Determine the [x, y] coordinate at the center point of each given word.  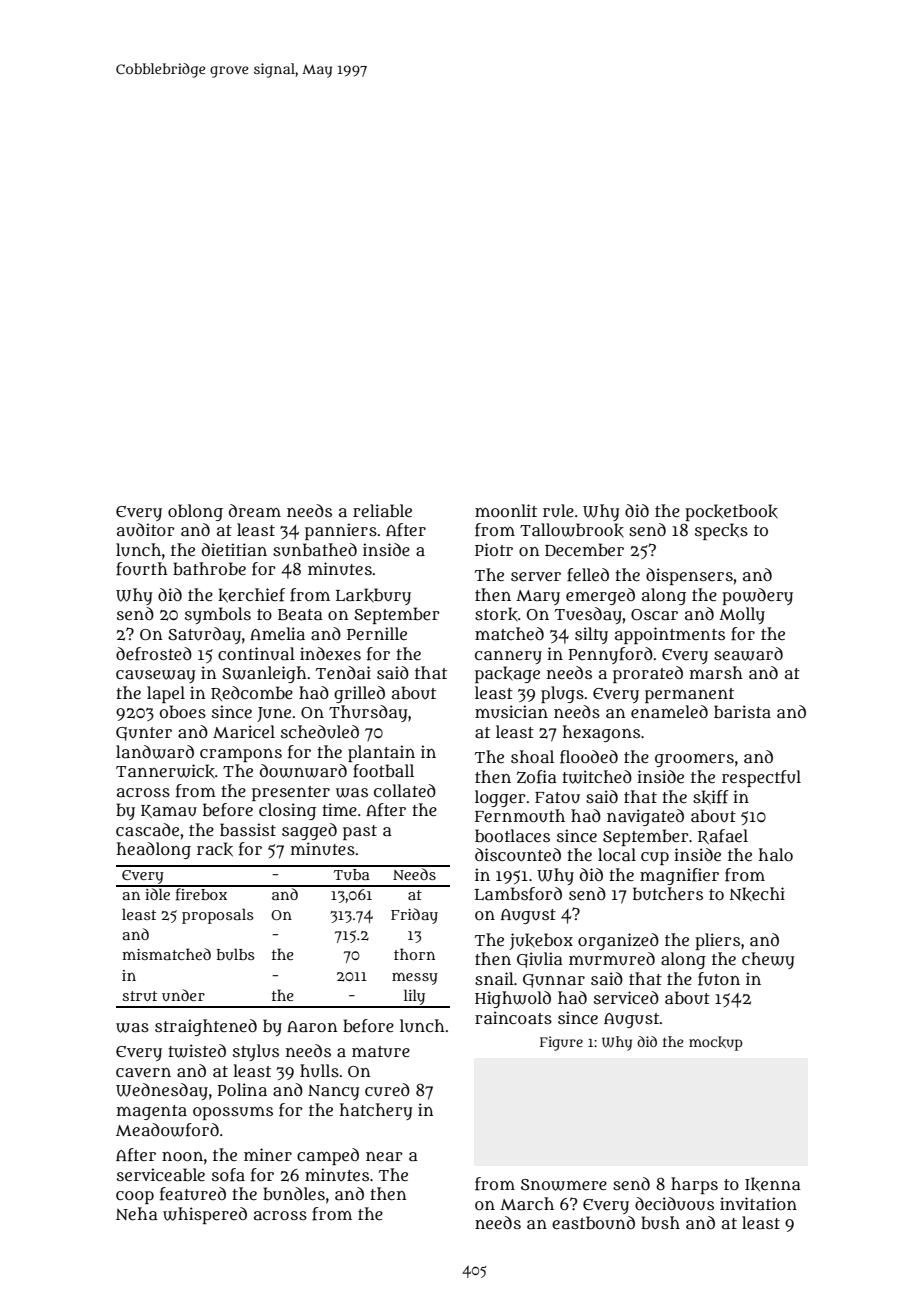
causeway [156, 676]
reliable [382, 510]
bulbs [235, 954]
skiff [711, 797]
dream [255, 510]
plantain [381, 753]
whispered [205, 1215]
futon [719, 979]
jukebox [541, 941]
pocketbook [731, 512]
